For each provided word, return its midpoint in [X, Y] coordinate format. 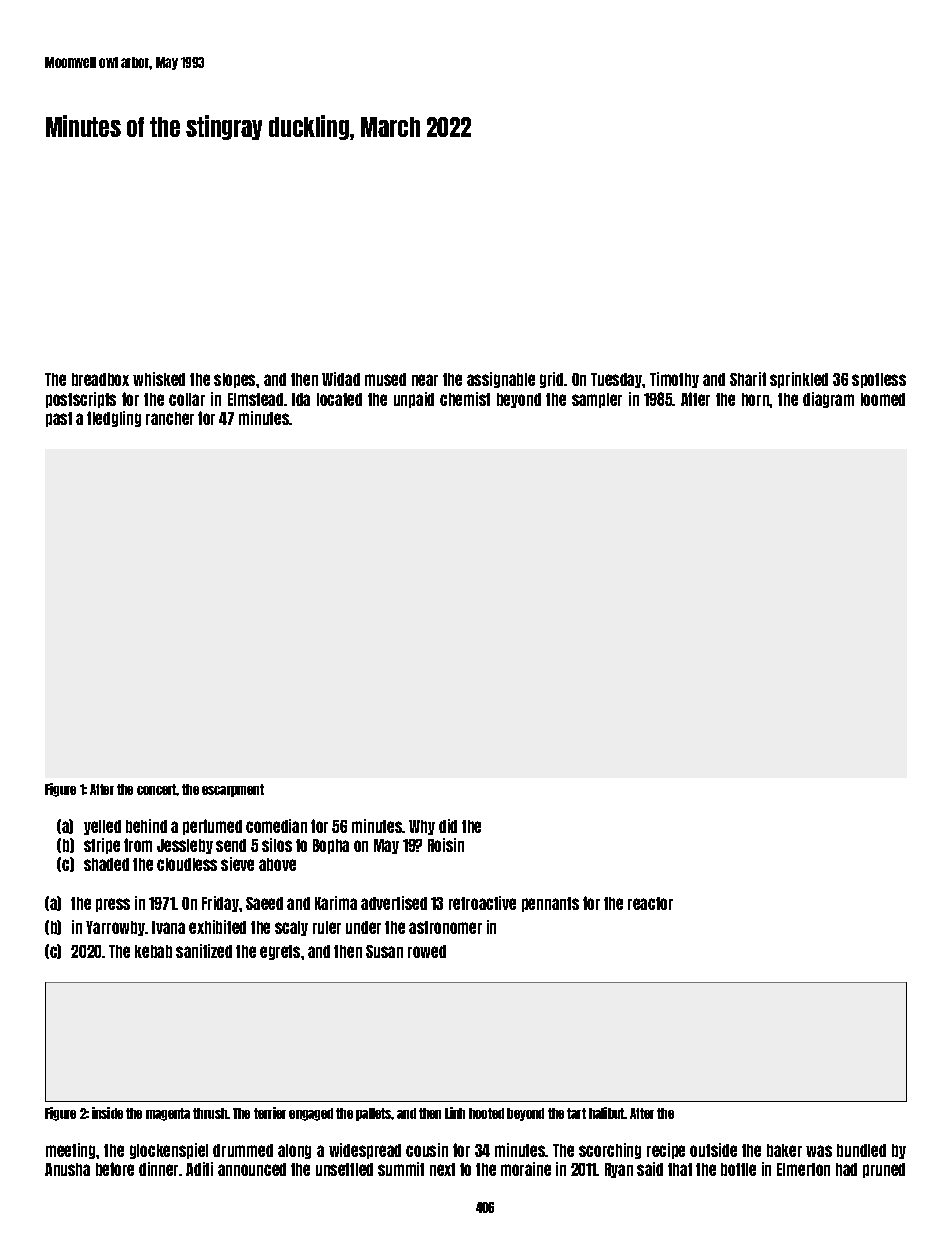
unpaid [414, 400]
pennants [550, 904]
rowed [427, 951]
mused [385, 379]
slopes [234, 380]
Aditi [199, 1169]
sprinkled [799, 380]
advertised [394, 903]
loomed [883, 399]
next [442, 1169]
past [59, 419]
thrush [210, 1113]
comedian [276, 826]
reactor [650, 903]
